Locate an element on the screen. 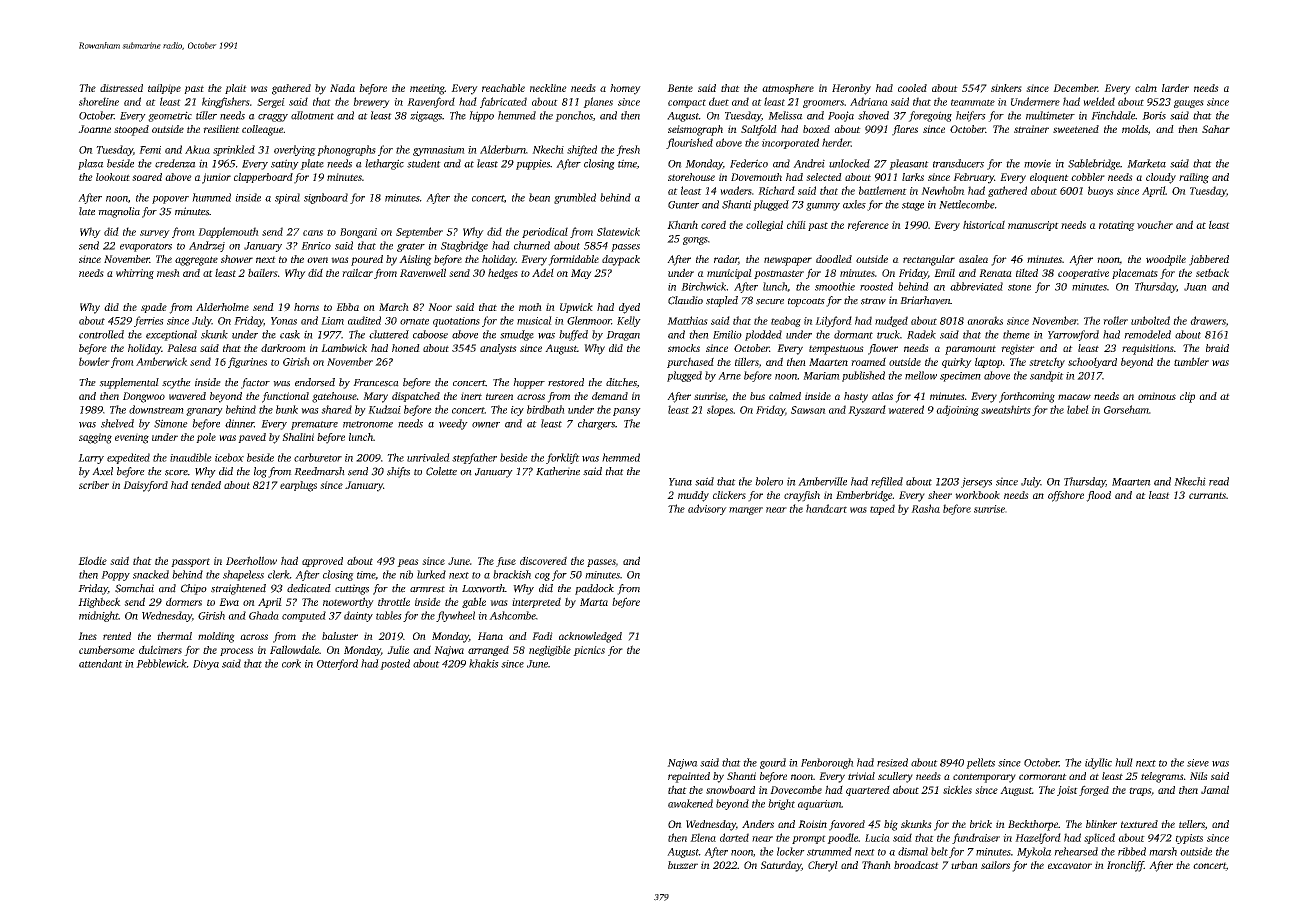  owner is located at coordinates (486, 425).
